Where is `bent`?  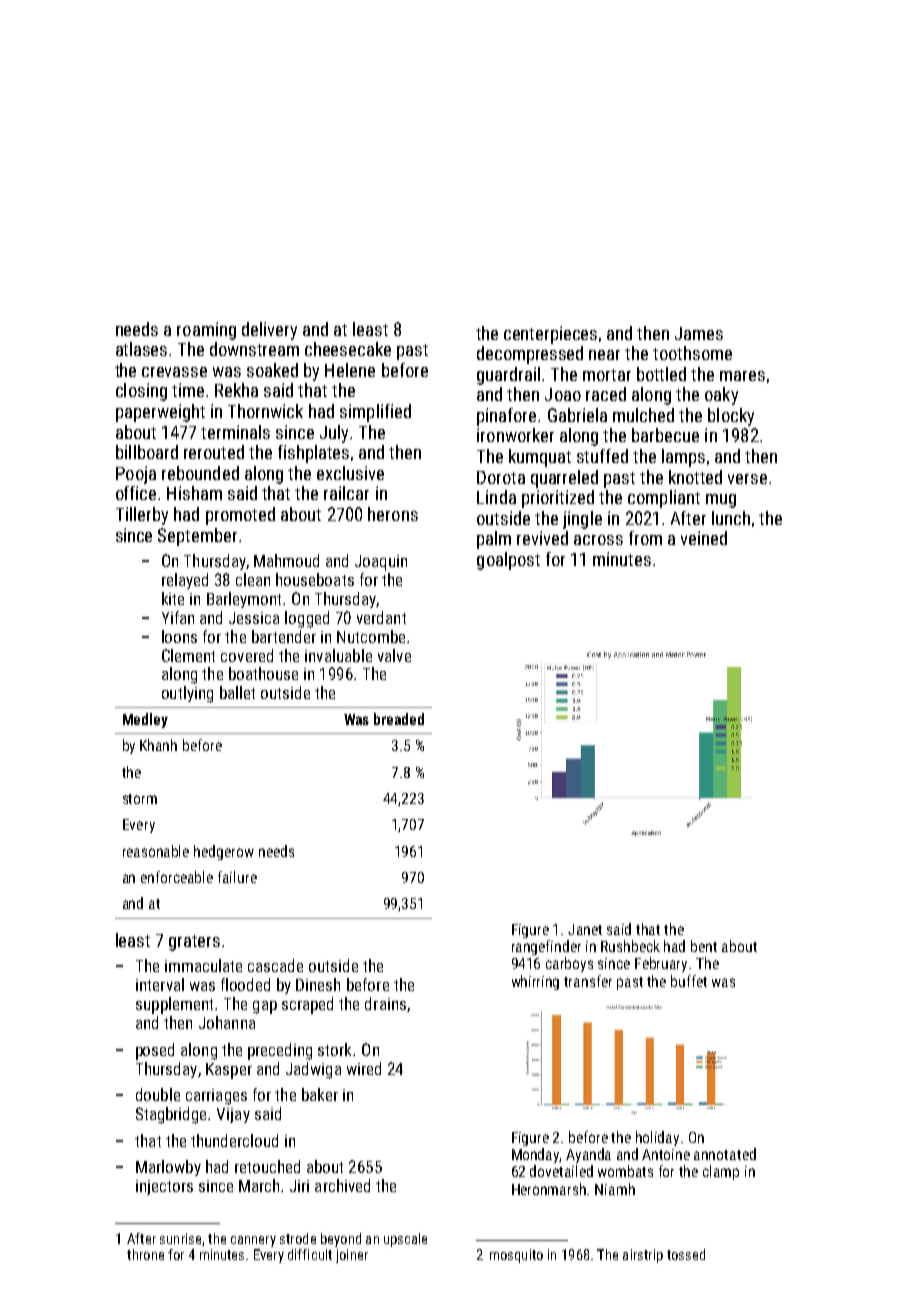
bent is located at coordinates (704, 946).
